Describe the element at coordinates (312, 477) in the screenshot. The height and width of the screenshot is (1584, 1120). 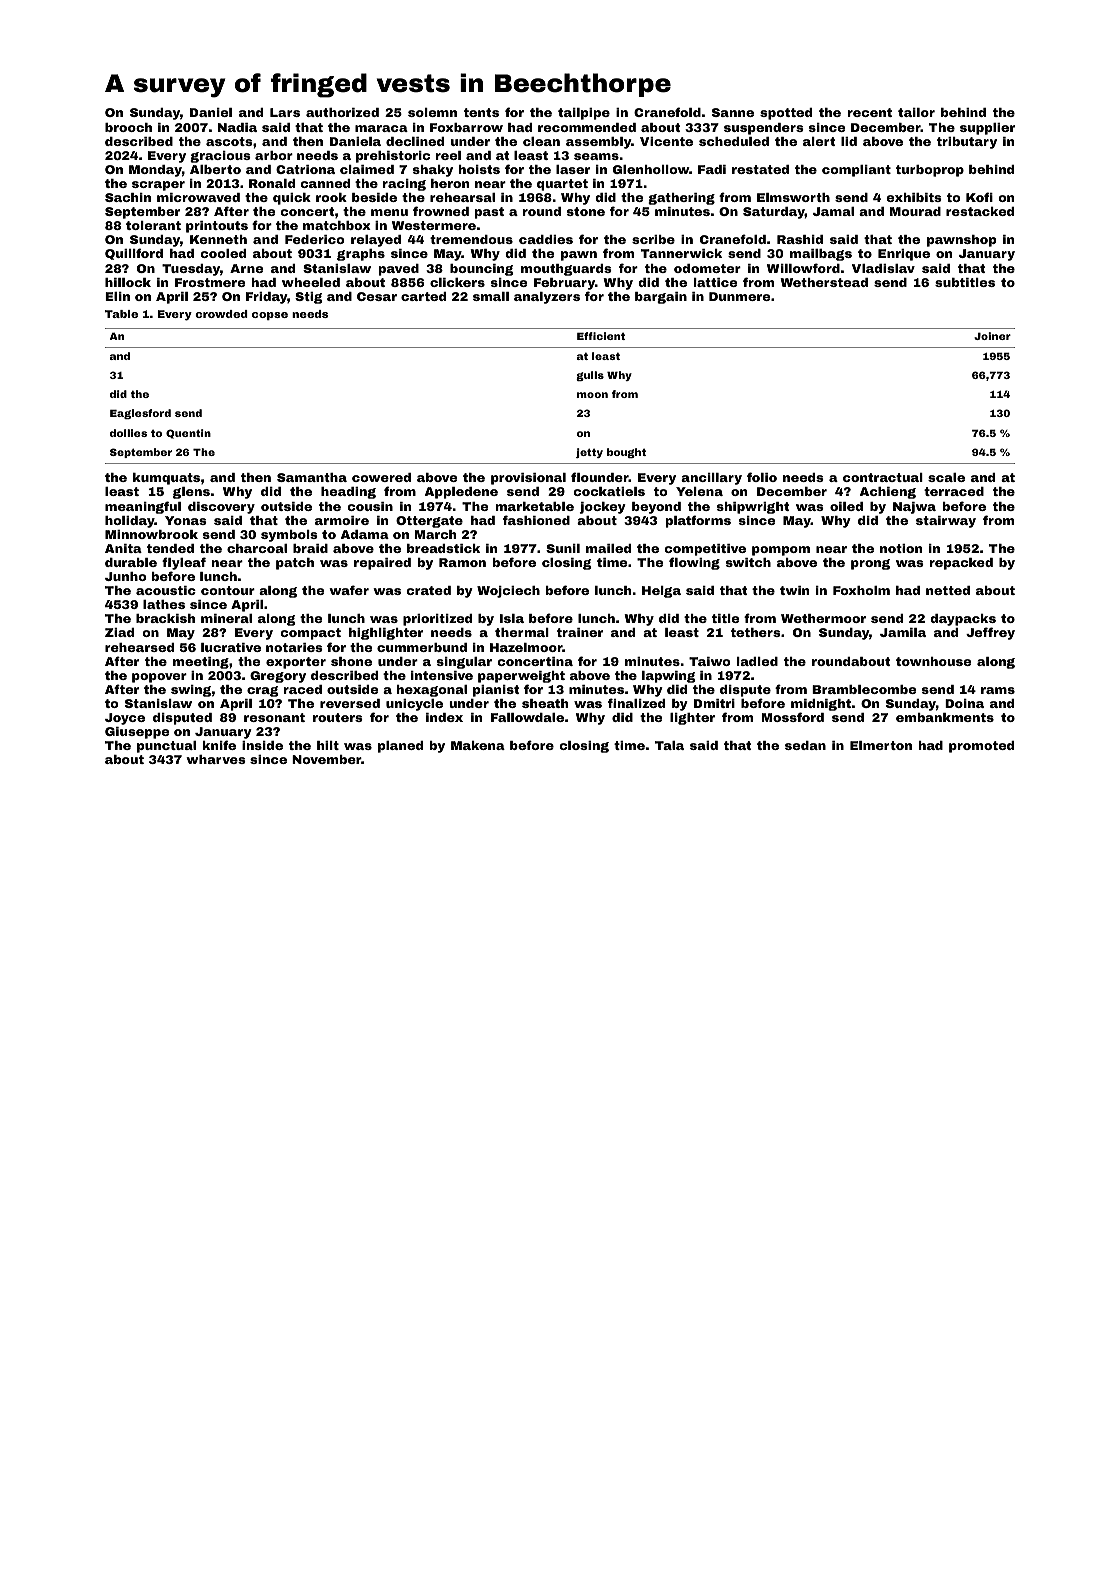
I see `Samantha` at that location.
